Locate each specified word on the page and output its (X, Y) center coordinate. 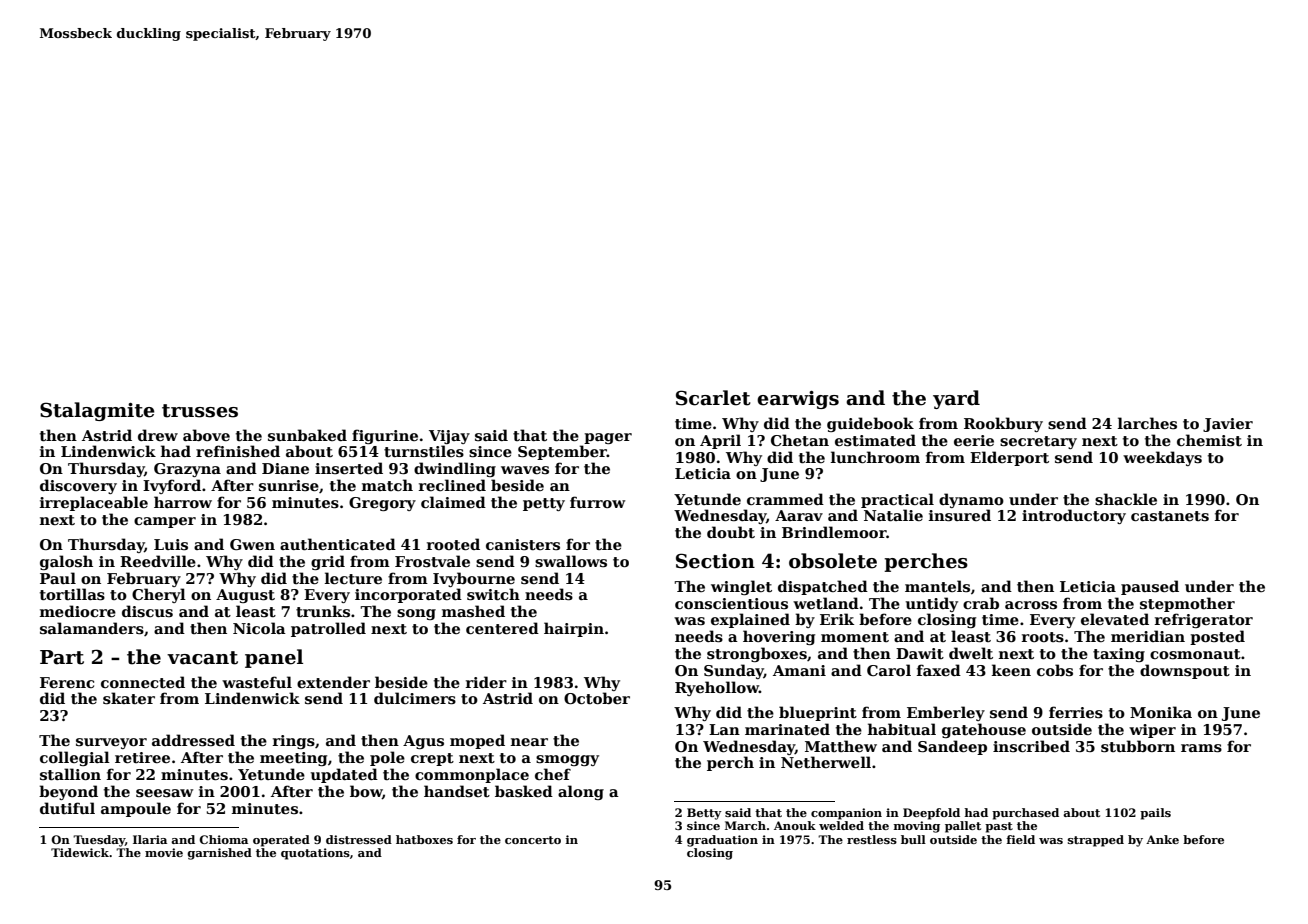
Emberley (946, 713)
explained (750, 620)
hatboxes (424, 839)
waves (525, 470)
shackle (1126, 499)
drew (158, 435)
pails (1155, 814)
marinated (787, 729)
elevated (1115, 619)
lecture (353, 578)
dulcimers (415, 698)
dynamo (971, 500)
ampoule (136, 809)
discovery (78, 486)
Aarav (799, 515)
